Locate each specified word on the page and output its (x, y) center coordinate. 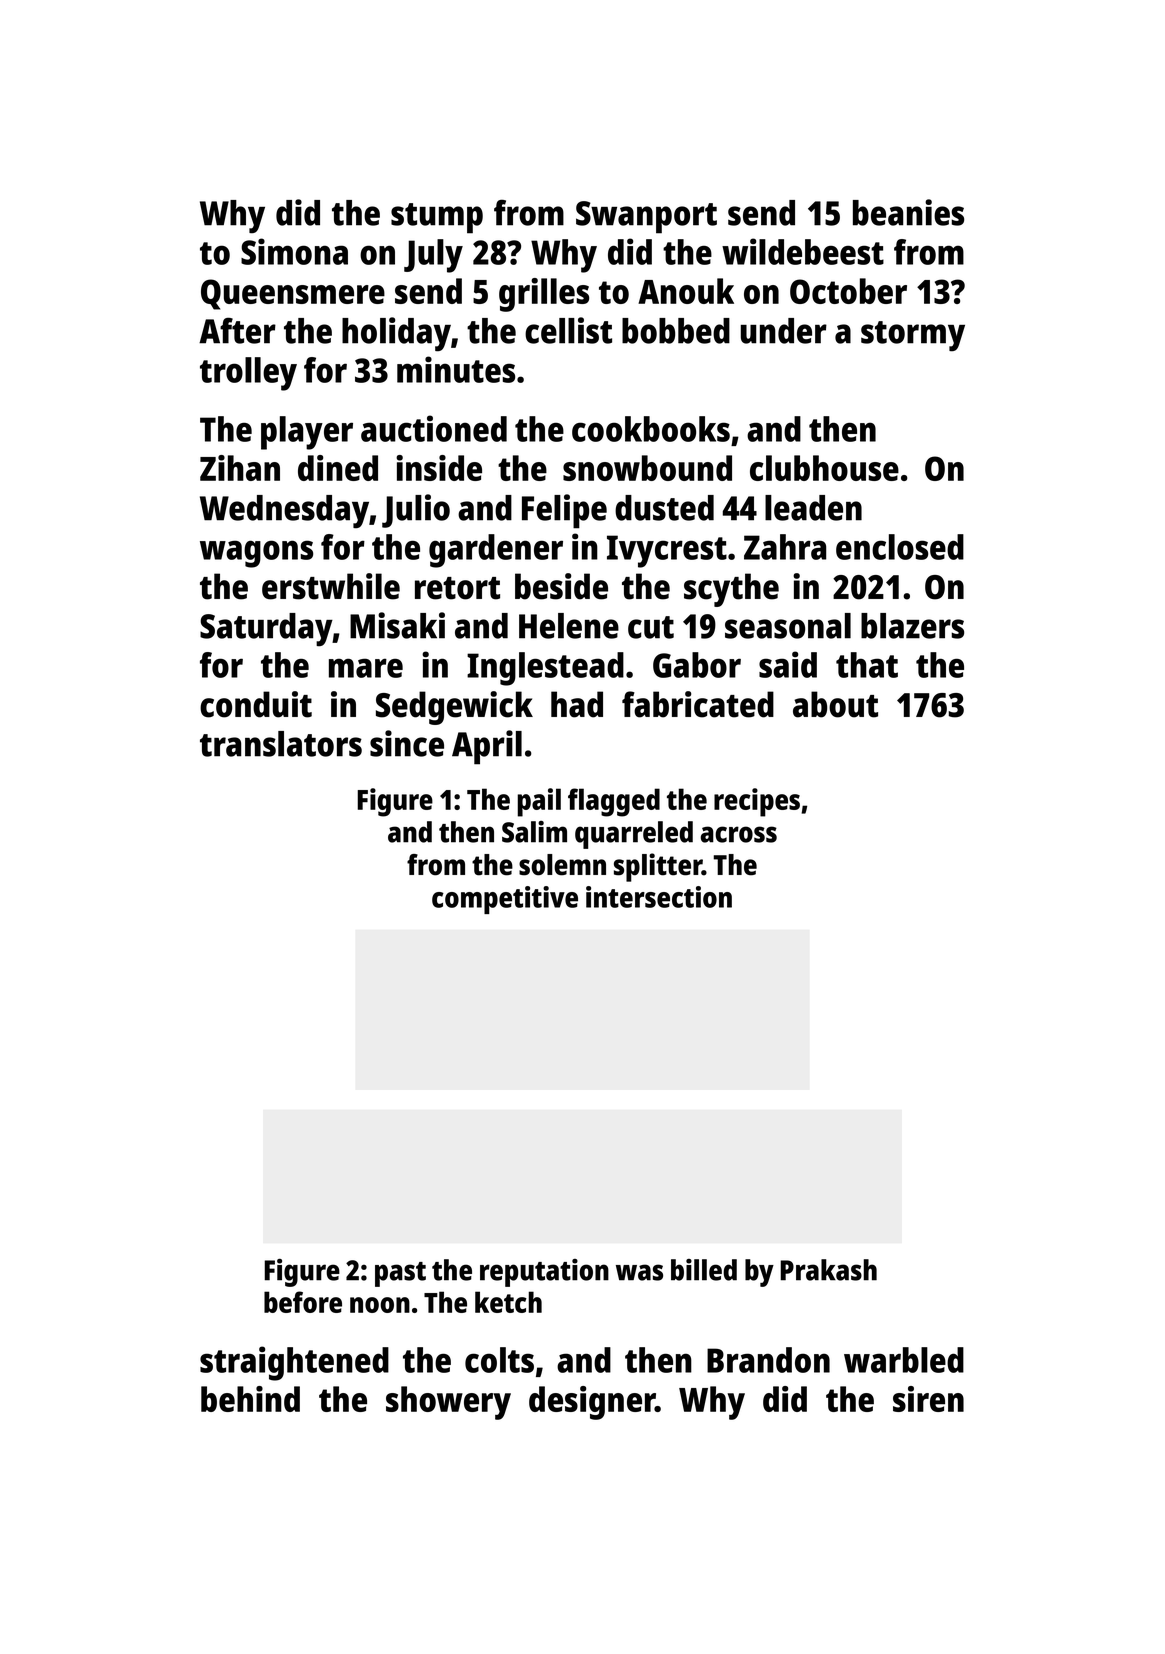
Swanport (646, 217)
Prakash (828, 1270)
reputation (544, 1273)
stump (437, 218)
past (400, 1274)
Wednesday (284, 512)
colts (499, 1360)
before (303, 1302)
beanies (908, 212)
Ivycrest (667, 551)
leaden (813, 508)
